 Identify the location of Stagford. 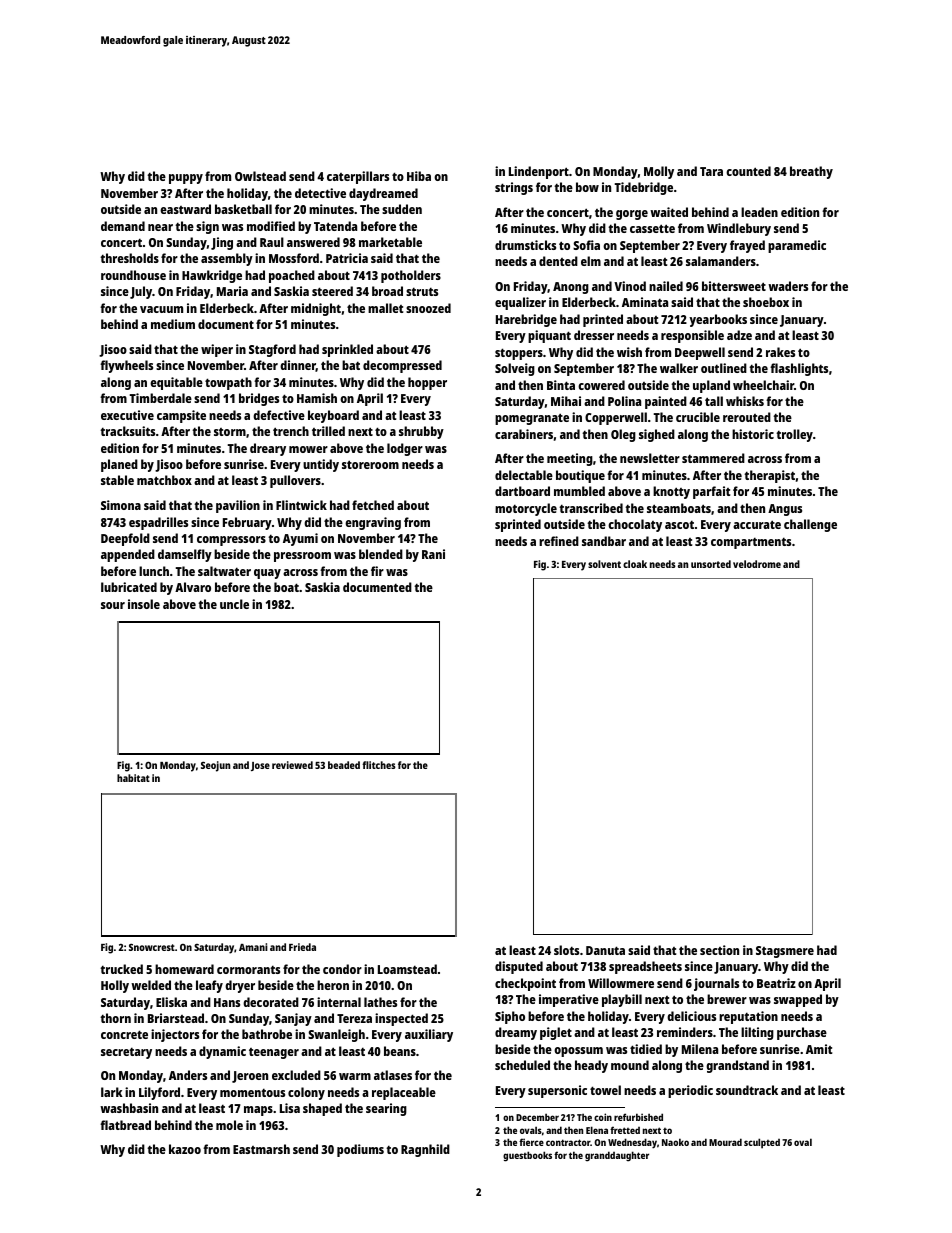
(272, 350).
